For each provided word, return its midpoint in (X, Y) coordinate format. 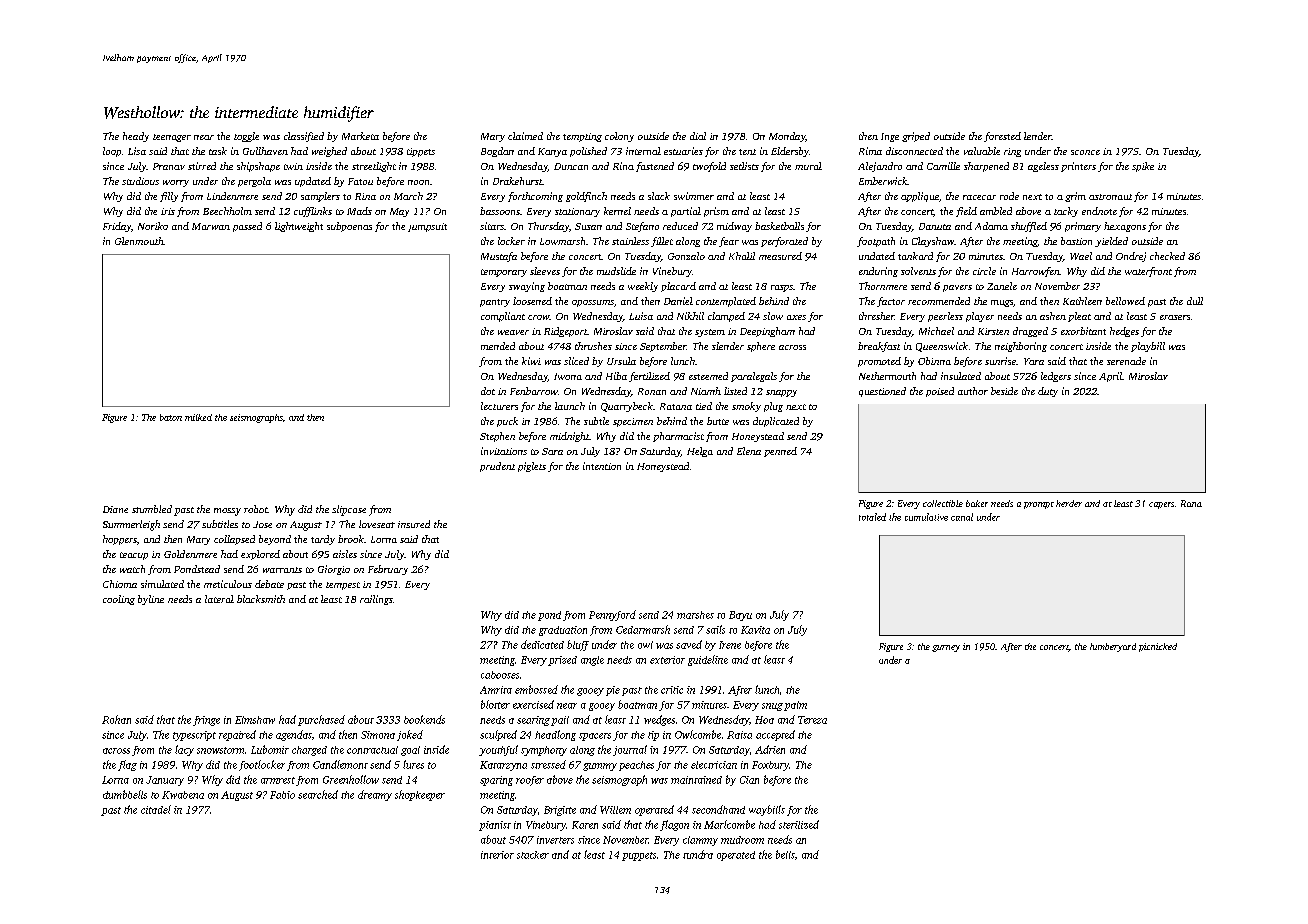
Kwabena (183, 795)
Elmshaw (255, 720)
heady (136, 137)
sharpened (986, 167)
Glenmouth (139, 241)
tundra (698, 854)
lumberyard (1113, 647)
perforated (784, 242)
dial (698, 136)
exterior (667, 660)
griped (916, 137)
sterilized (799, 824)
